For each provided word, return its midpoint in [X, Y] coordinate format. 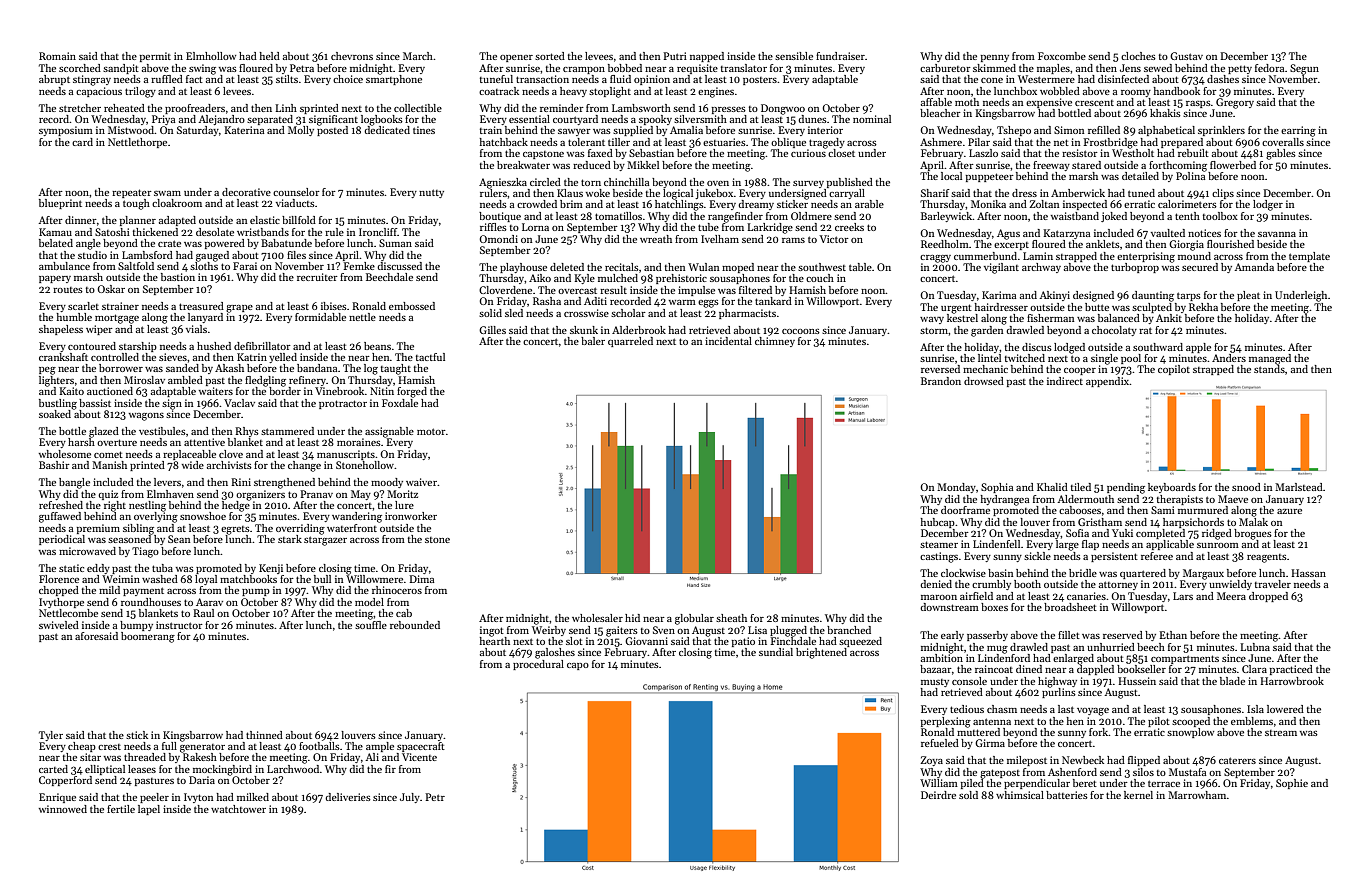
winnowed [63, 809]
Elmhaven [170, 494]
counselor [296, 192]
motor [431, 431]
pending [1126, 488]
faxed [600, 153]
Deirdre [938, 795]
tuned [1141, 193]
